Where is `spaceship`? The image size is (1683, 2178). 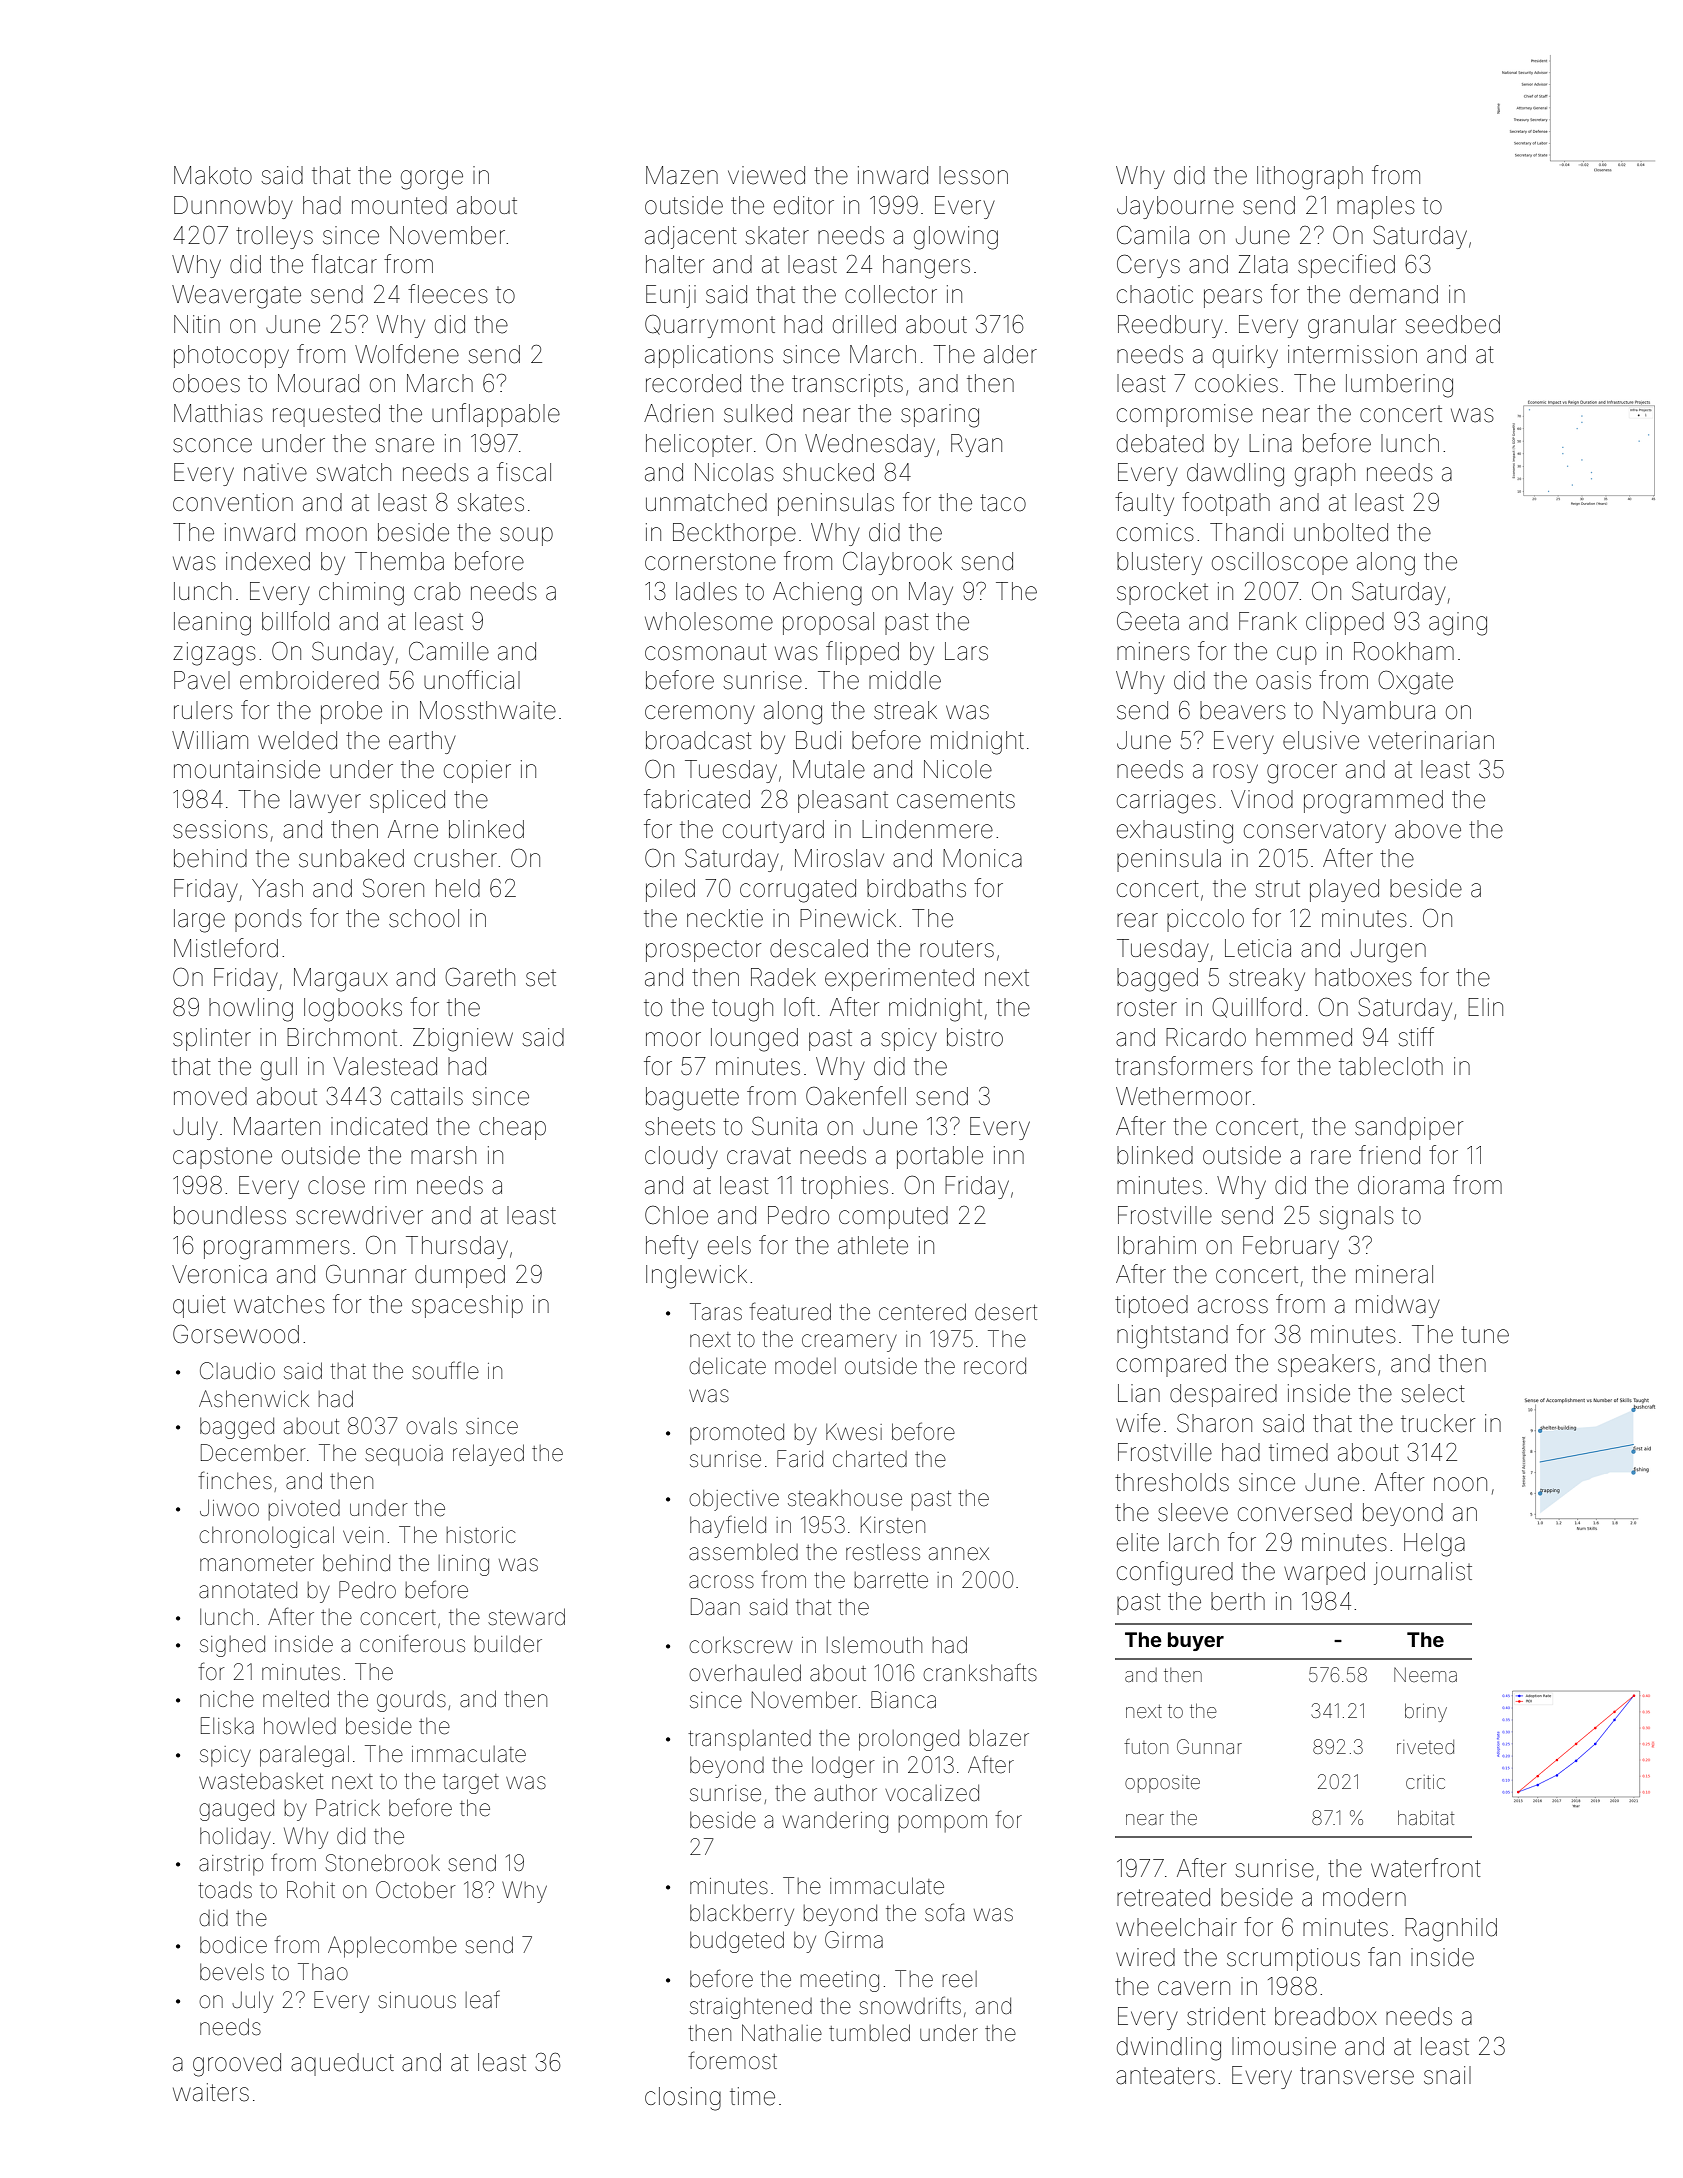
spaceship is located at coordinates (467, 1306).
